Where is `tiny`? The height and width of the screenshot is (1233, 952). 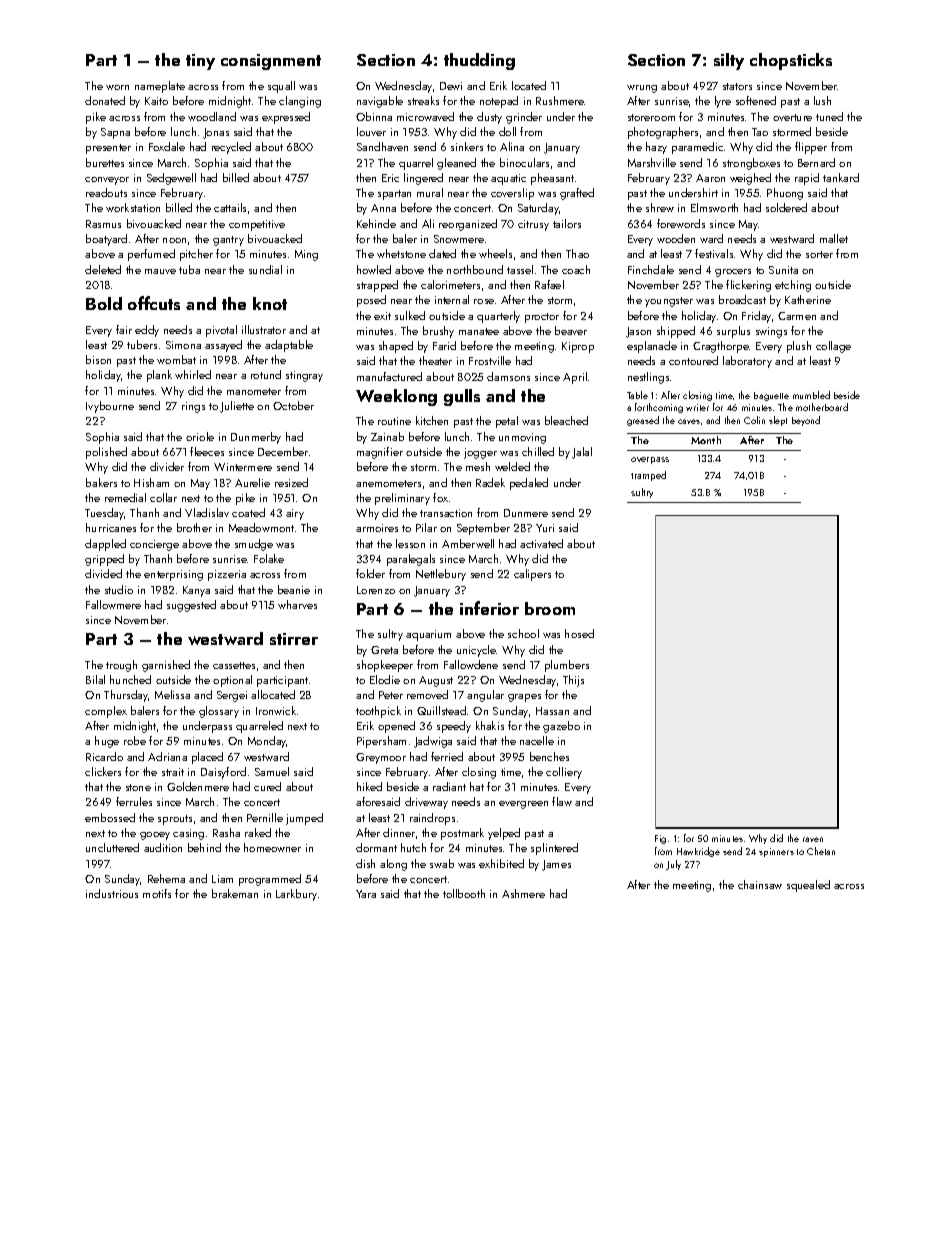 tiny is located at coordinates (200, 62).
